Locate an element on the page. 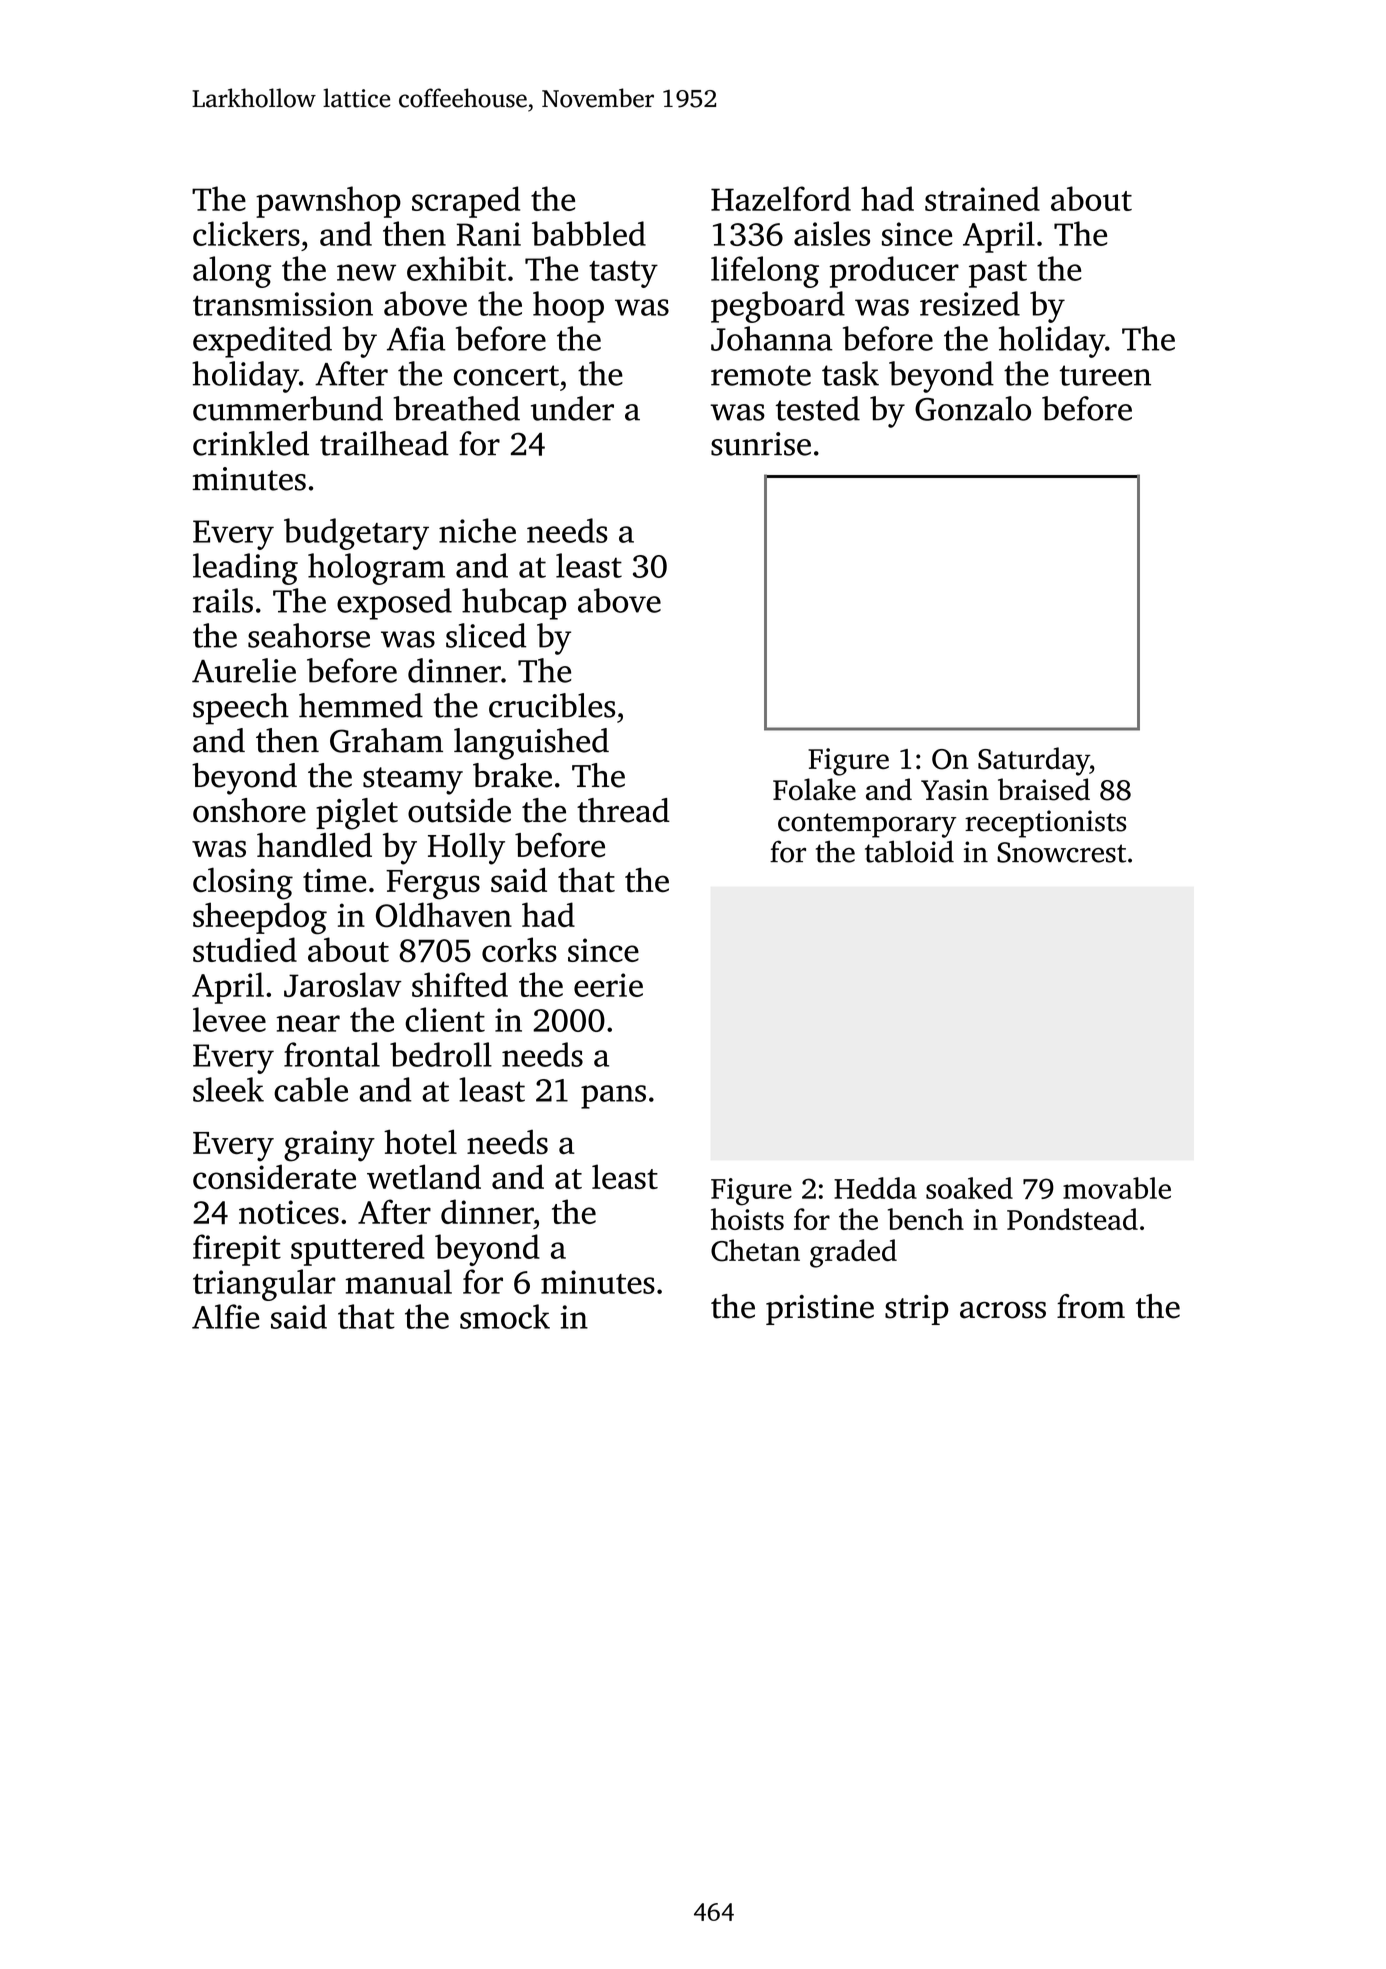  Saturday is located at coordinates (1034, 761).
